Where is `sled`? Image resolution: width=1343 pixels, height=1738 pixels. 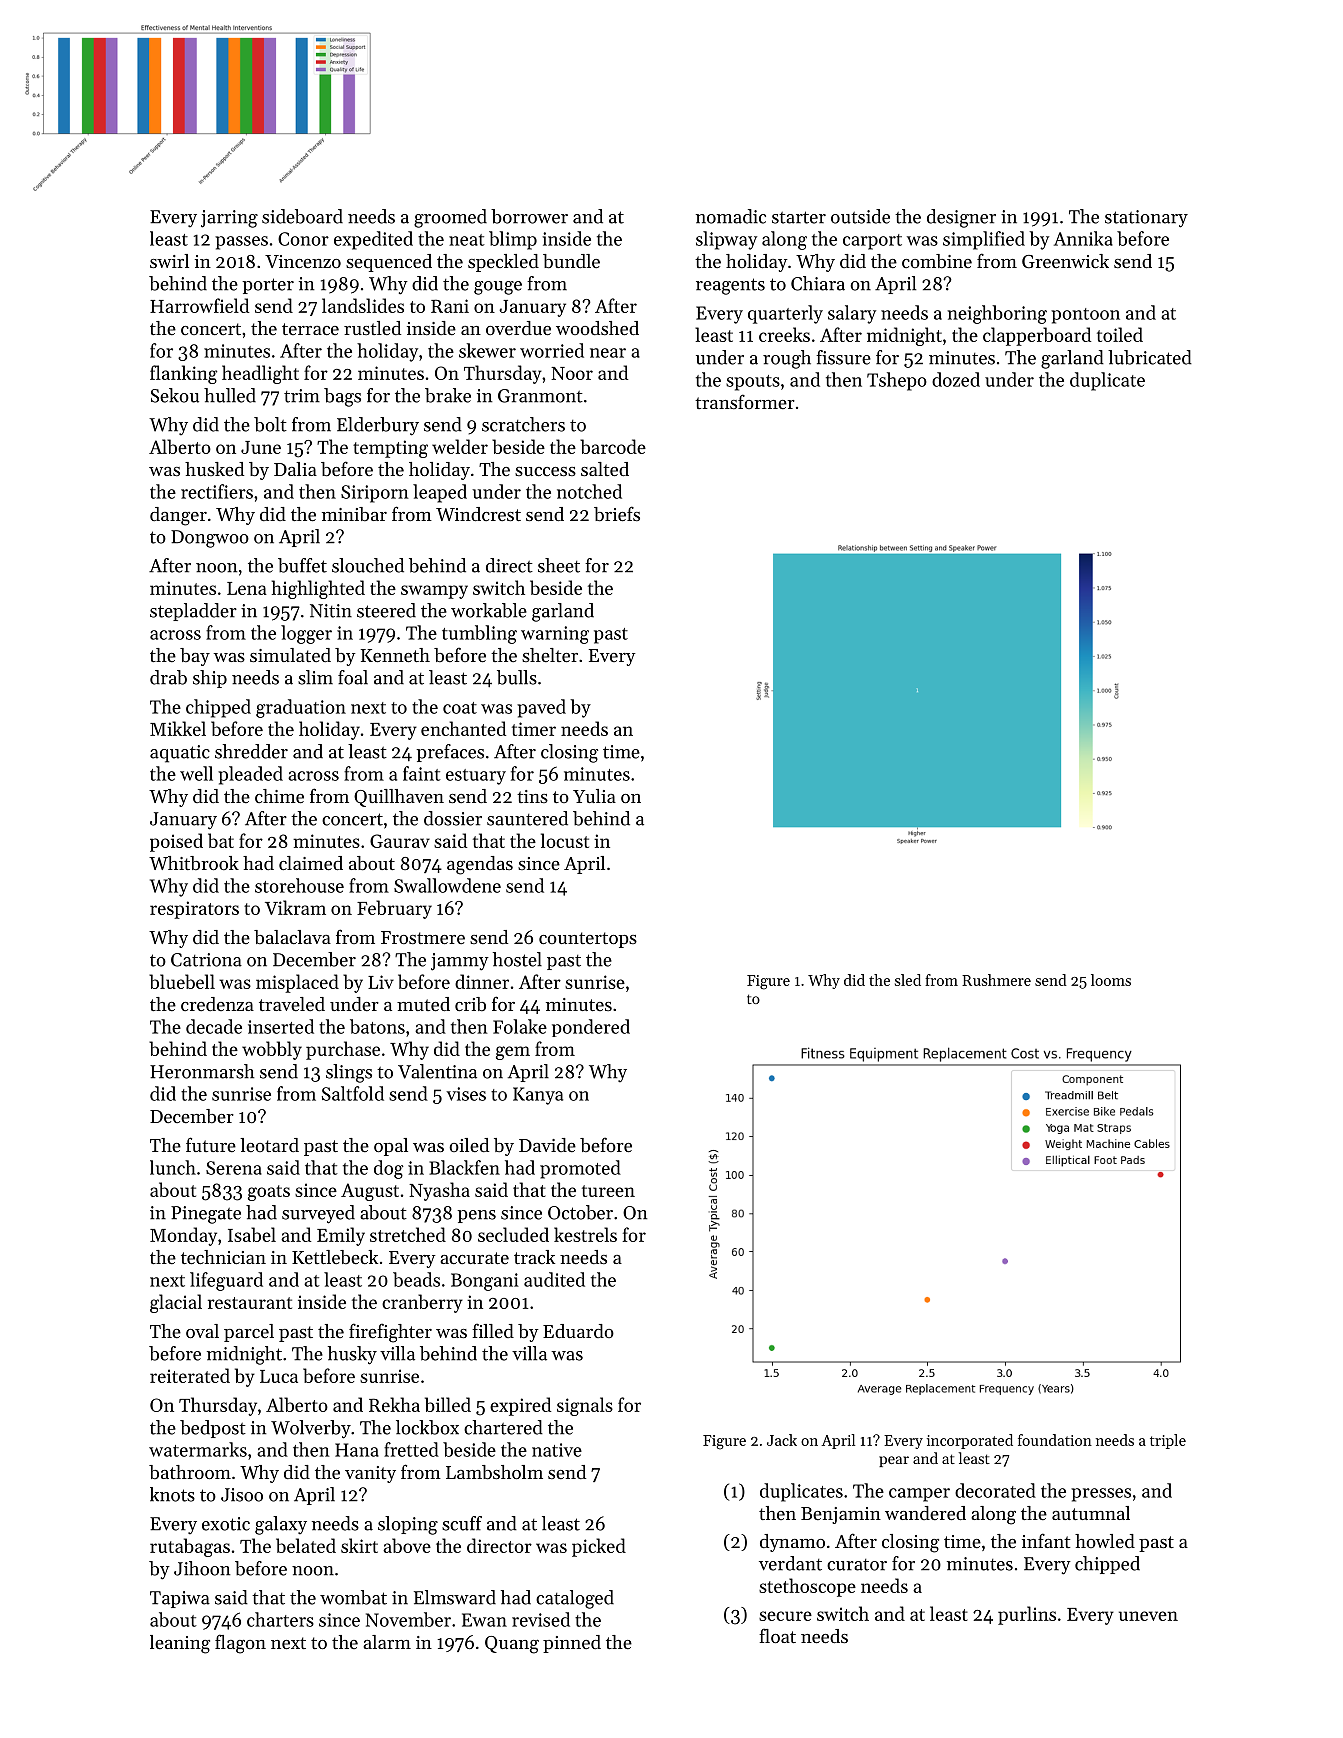 sled is located at coordinates (908, 980).
